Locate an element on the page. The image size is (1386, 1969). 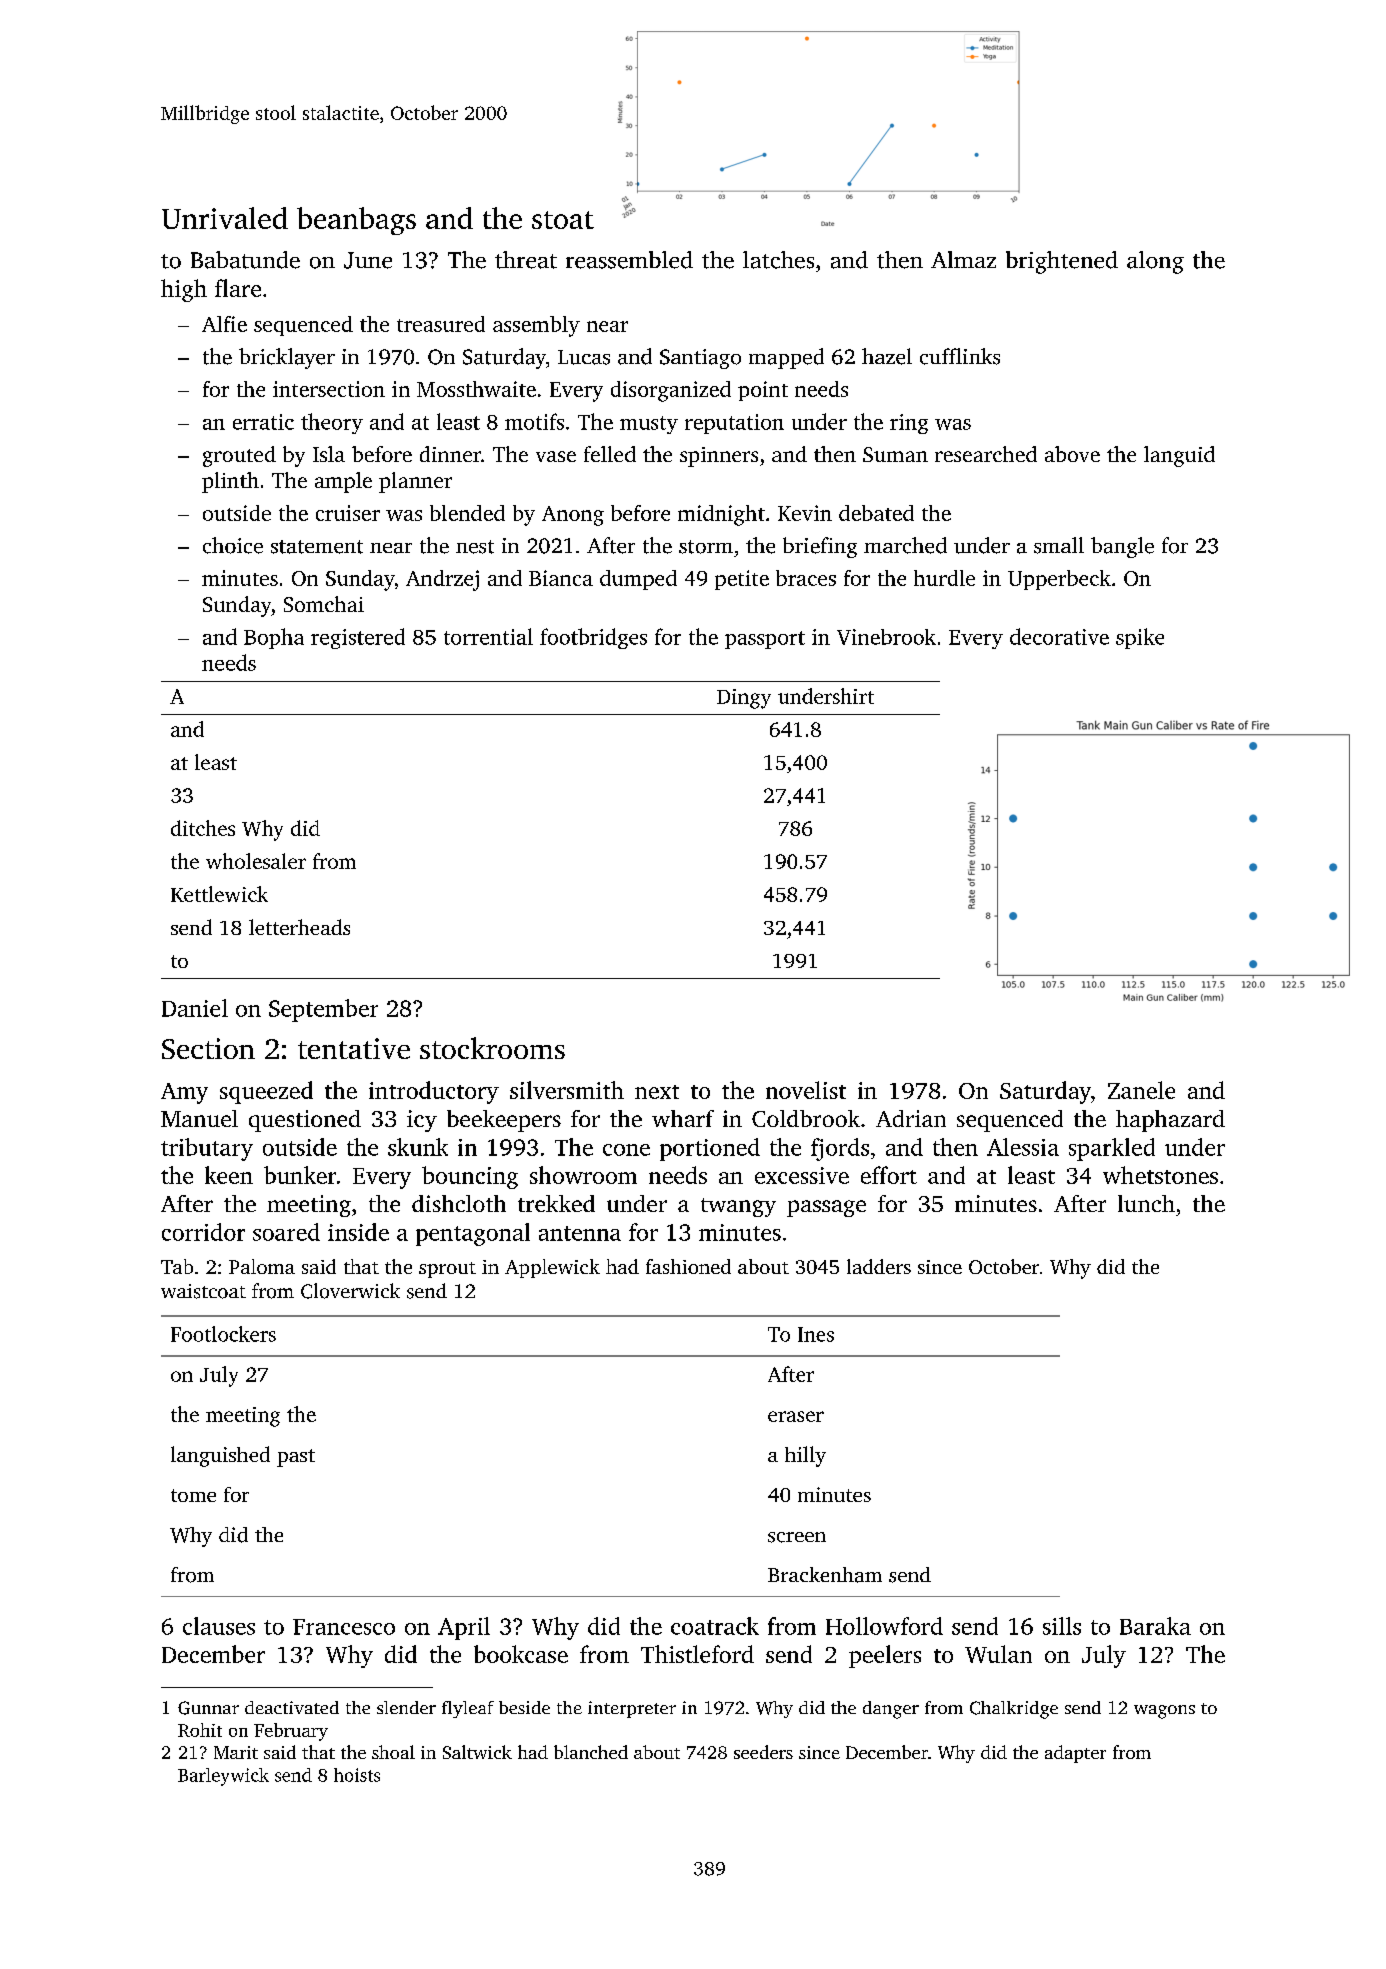
effort is located at coordinates (889, 1175).
